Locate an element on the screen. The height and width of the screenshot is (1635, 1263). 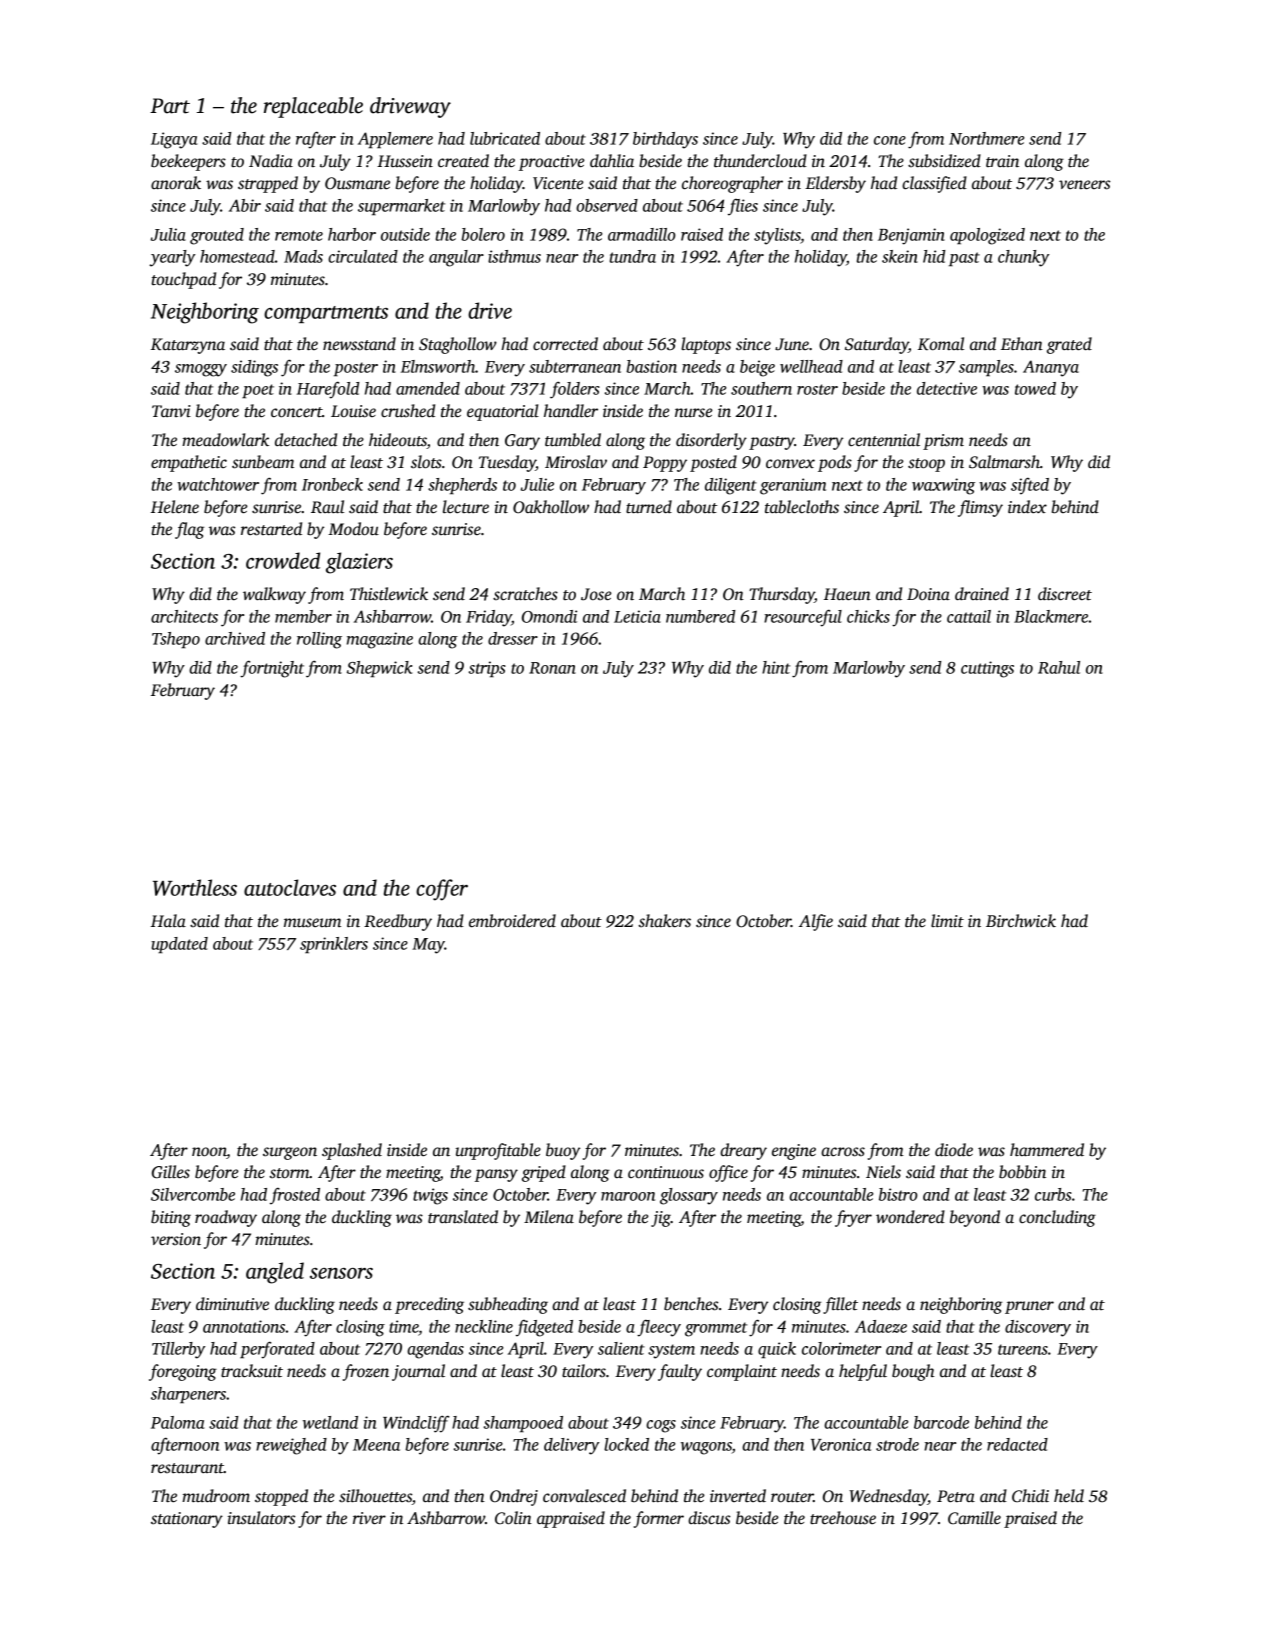
replaceable is located at coordinates (313, 107).
